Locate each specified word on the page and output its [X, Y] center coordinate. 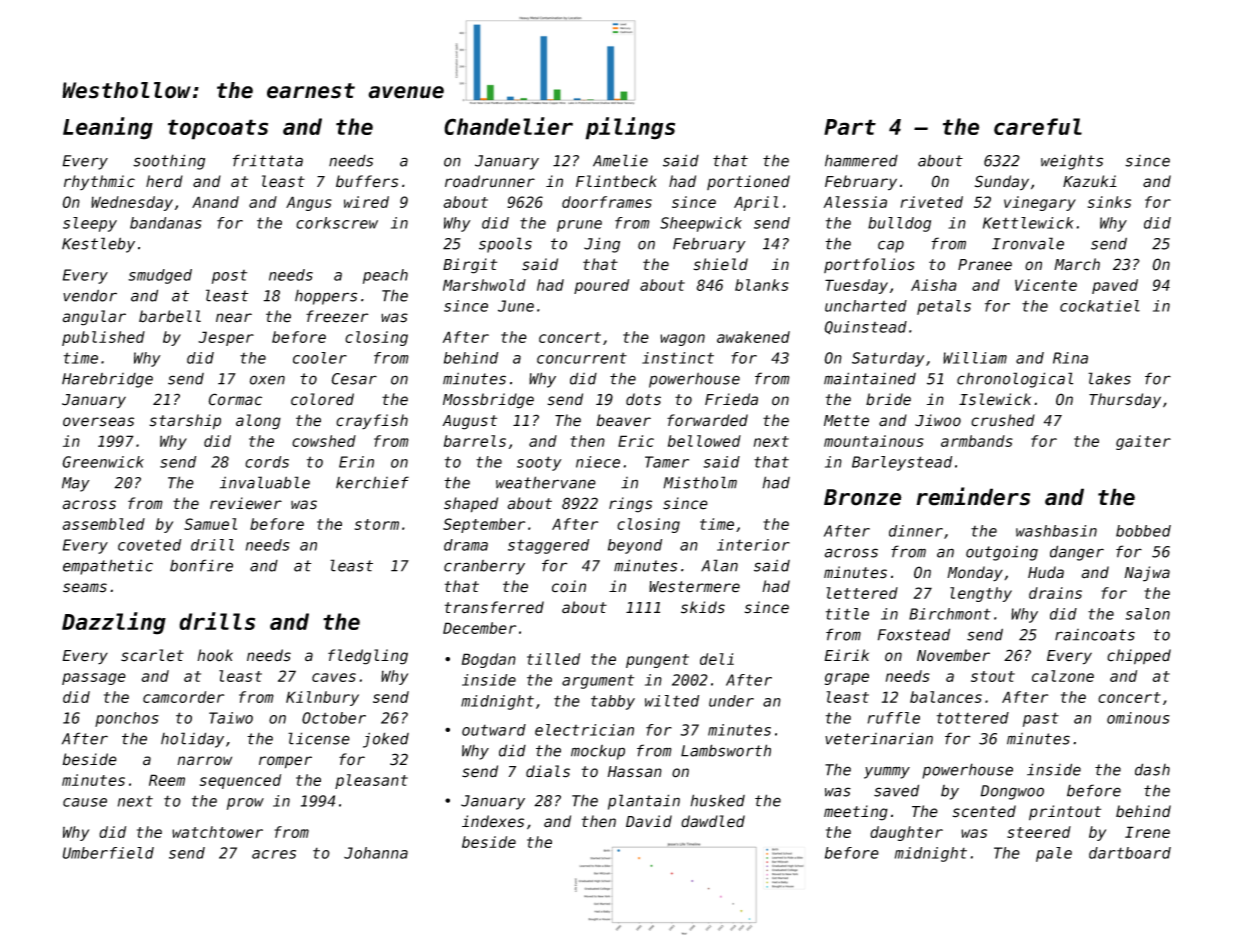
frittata [268, 160]
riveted [932, 202]
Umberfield [108, 853]
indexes [493, 821]
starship [185, 422]
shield [720, 264]
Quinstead [866, 328]
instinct [678, 358]
